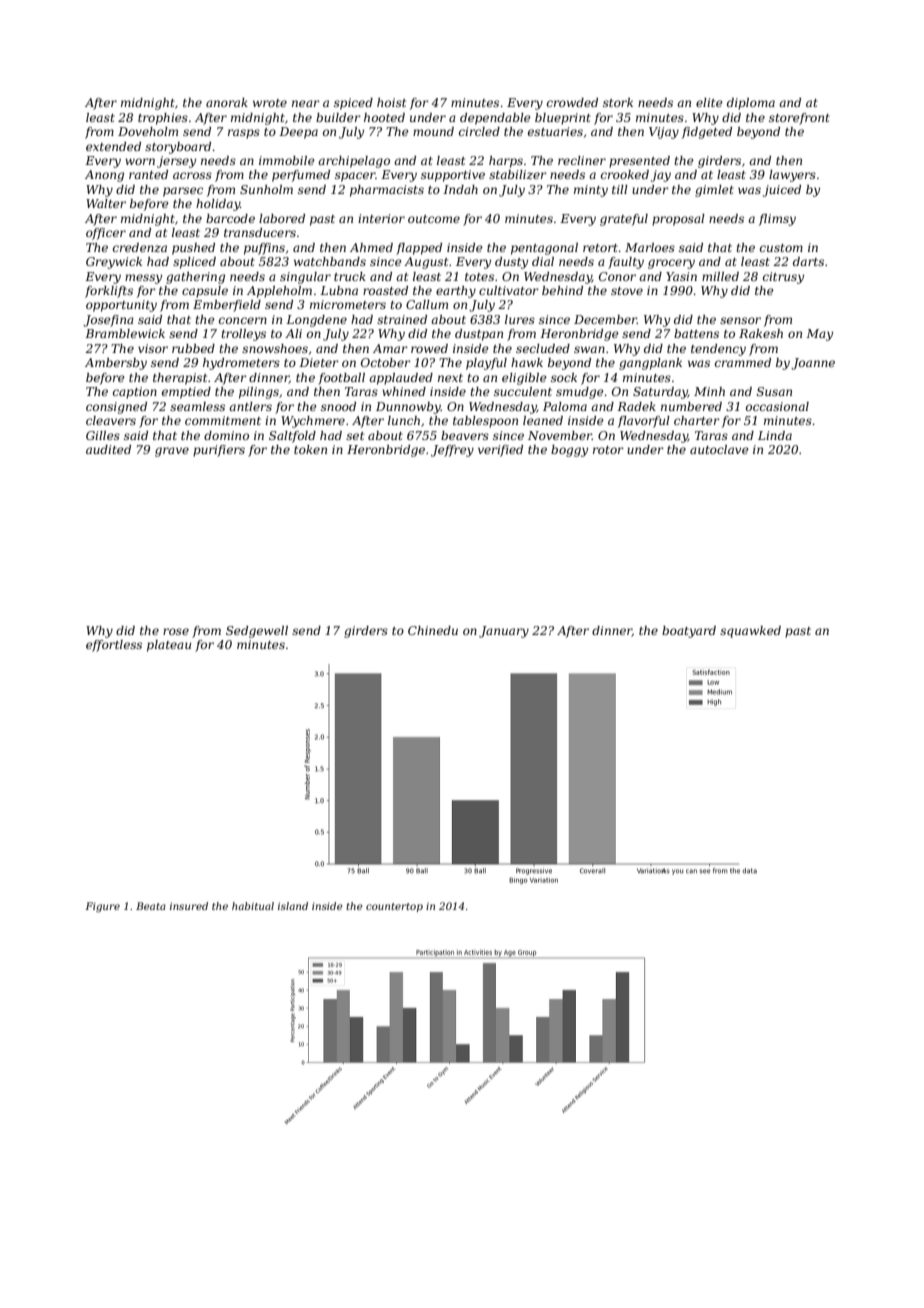 The width and height of the screenshot is (924, 1308). I want to click on lawyers, so click(792, 176).
